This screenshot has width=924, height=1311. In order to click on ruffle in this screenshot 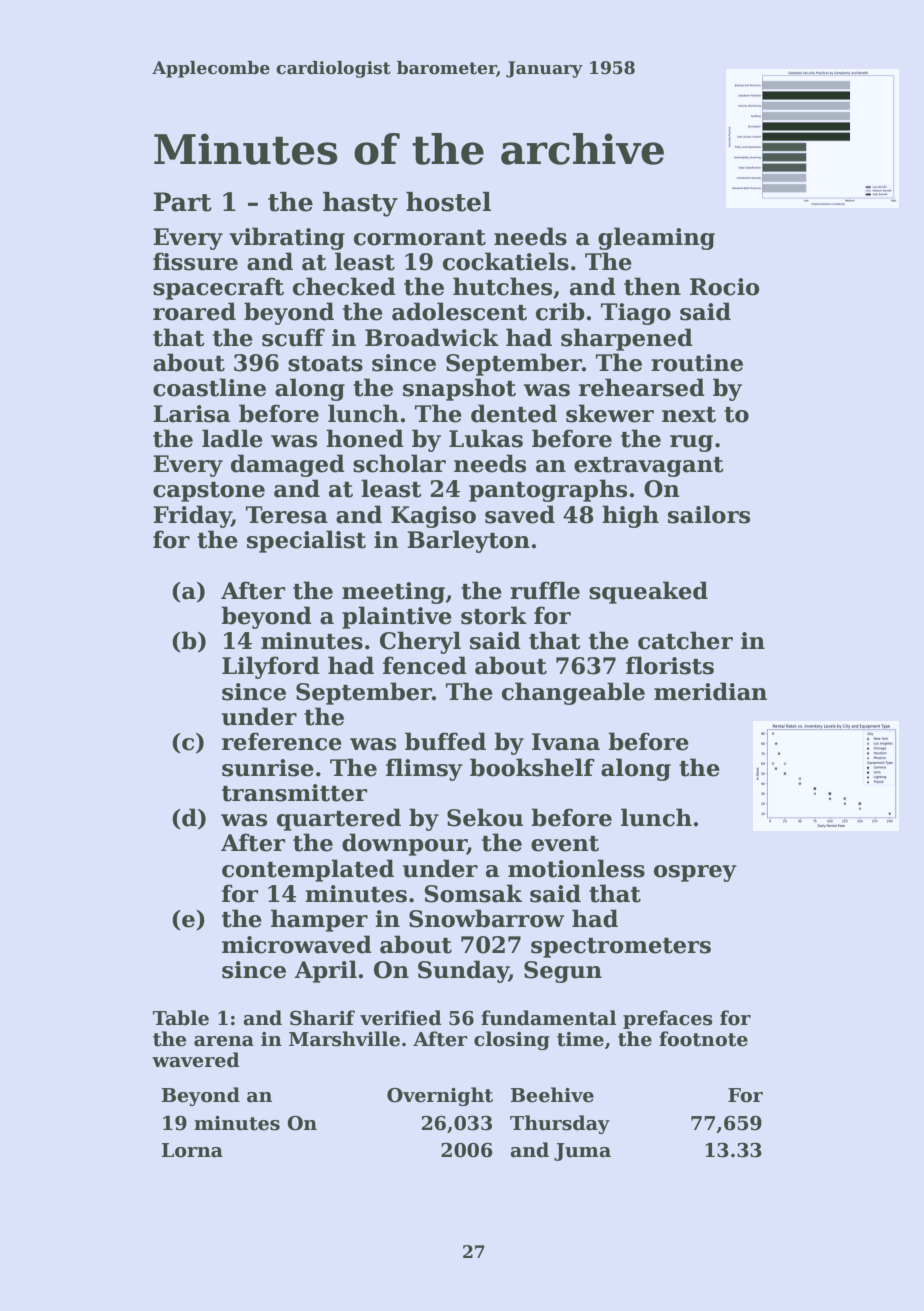, I will do `click(545, 590)`.
